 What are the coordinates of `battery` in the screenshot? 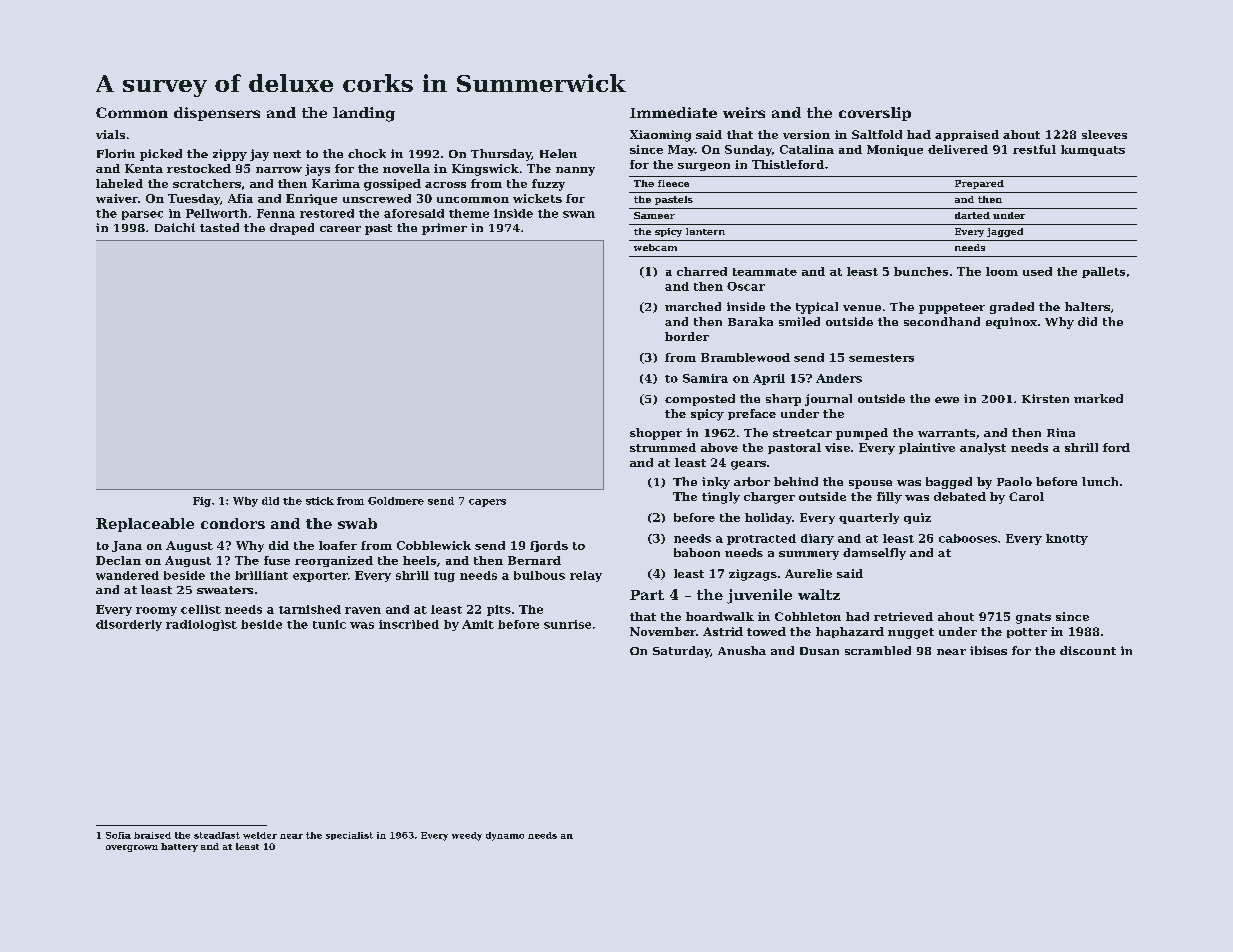 It's located at (179, 847).
